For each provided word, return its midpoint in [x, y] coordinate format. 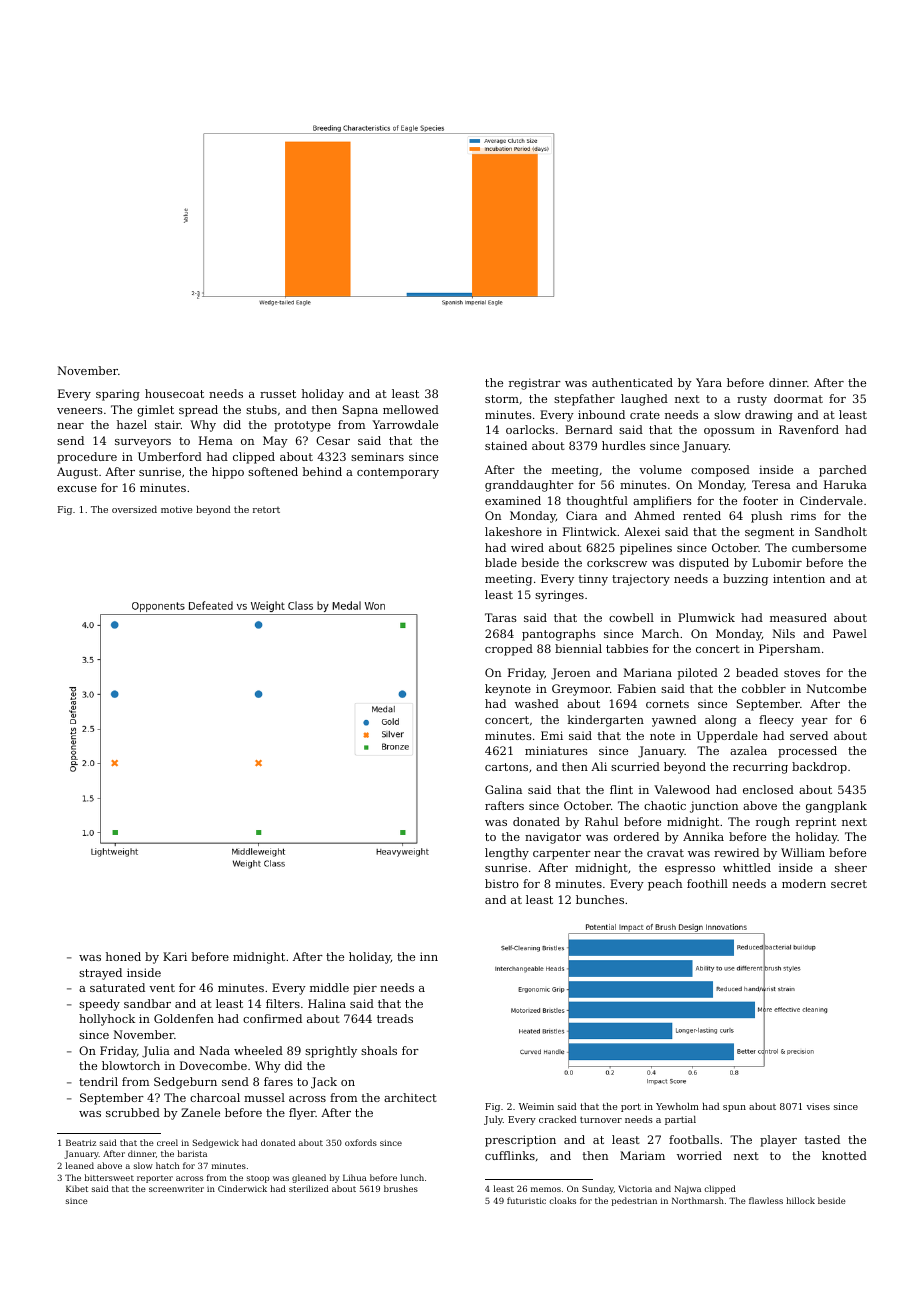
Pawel [850, 633]
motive [176, 509]
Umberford [170, 456]
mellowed [411, 409]
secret [849, 884]
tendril [98, 1081]
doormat [798, 398]
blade [501, 562]
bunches [600, 899]
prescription [520, 1141]
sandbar [147, 1003]
